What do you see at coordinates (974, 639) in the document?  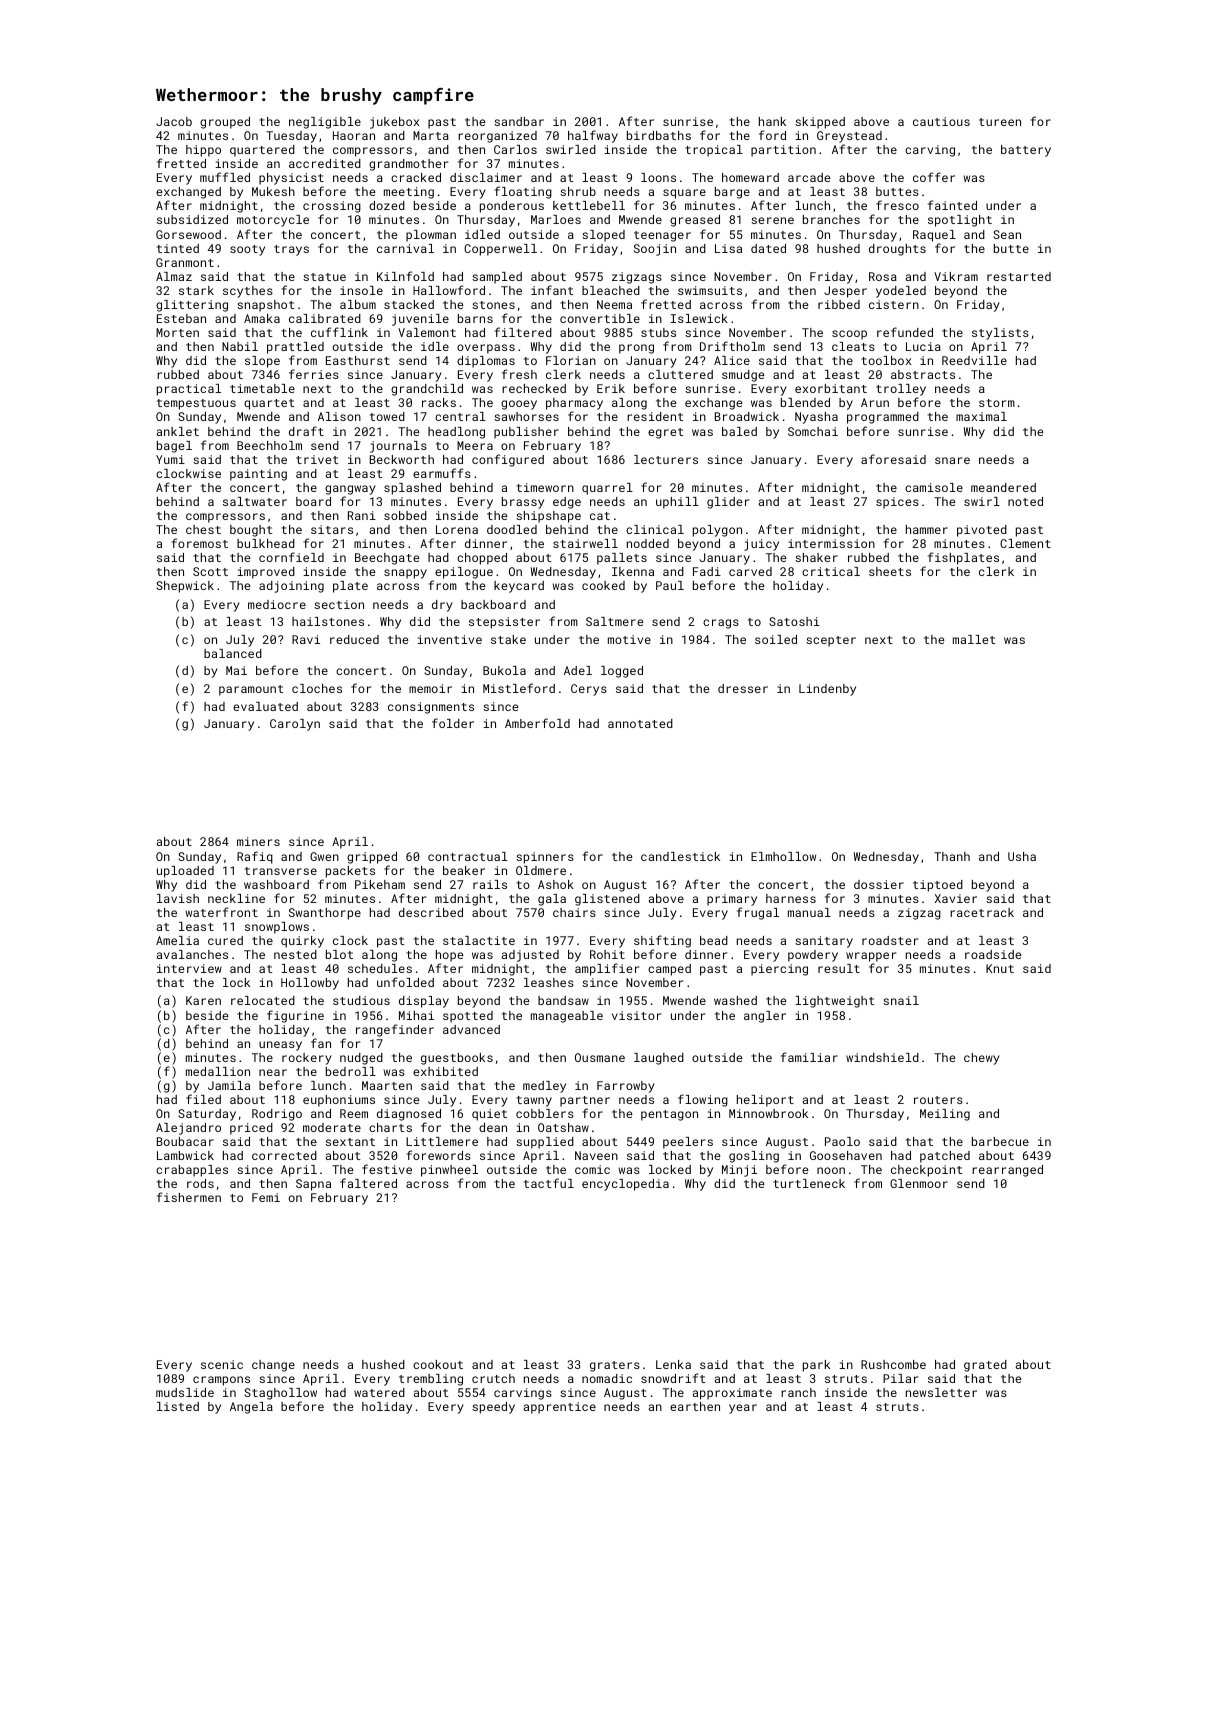 I see `mallet` at bounding box center [974, 639].
